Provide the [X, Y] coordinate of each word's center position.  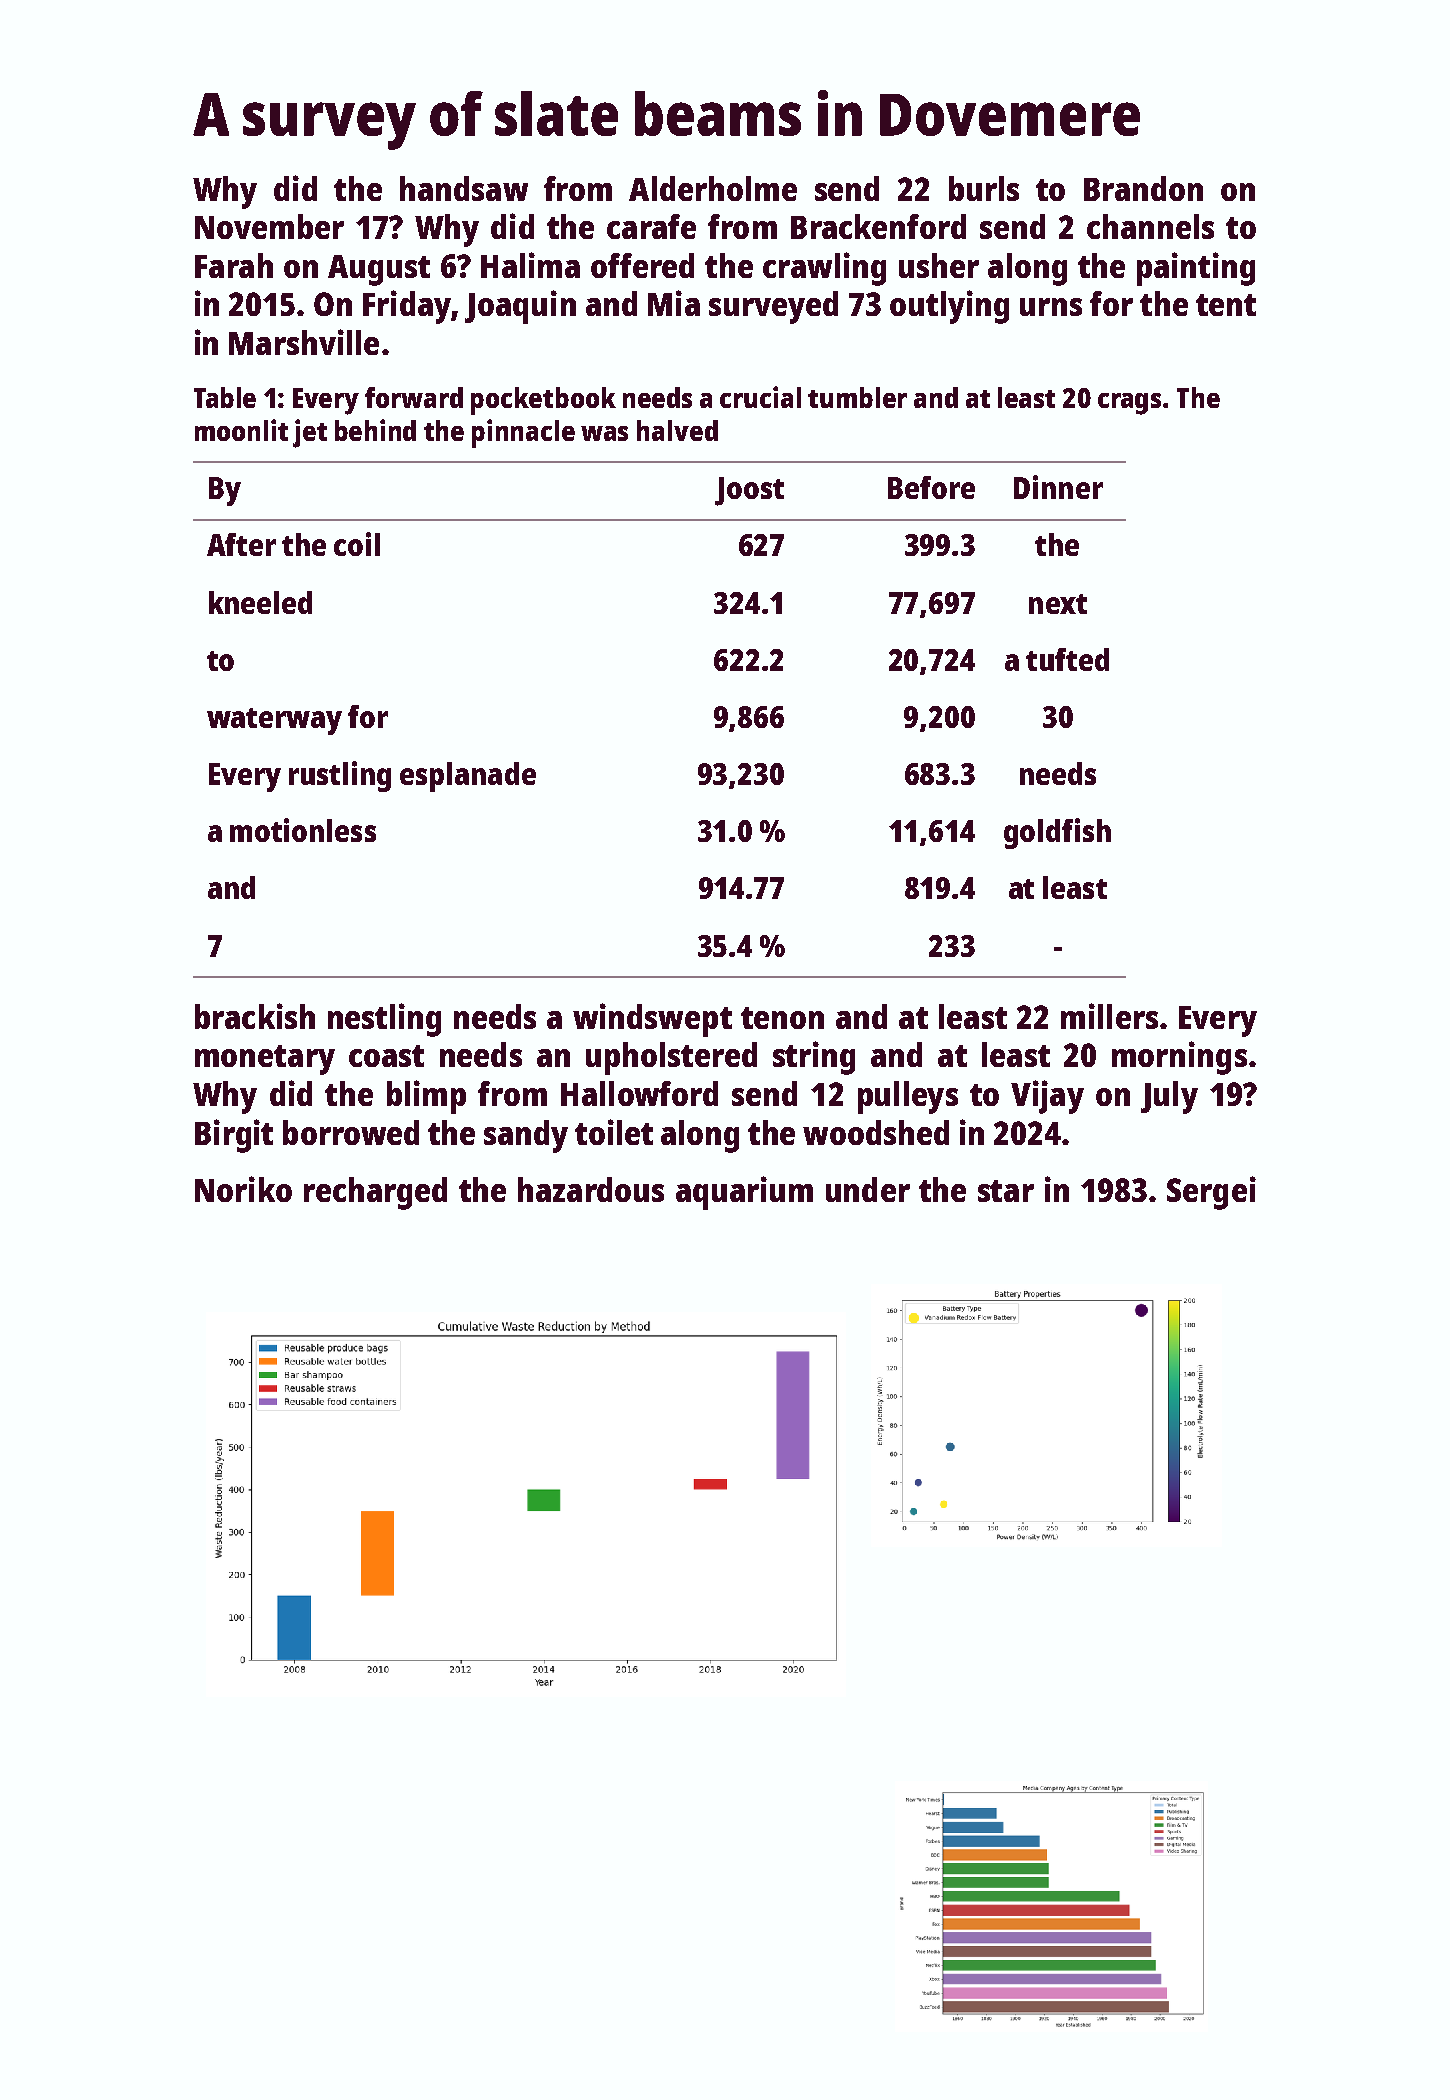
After [241, 544]
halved [677, 430]
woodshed [876, 1132]
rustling [340, 776]
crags [1129, 404]
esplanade [468, 777]
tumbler [857, 397]
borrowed [351, 1132]
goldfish [1057, 833]
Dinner [1058, 487]
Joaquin [520, 307]
